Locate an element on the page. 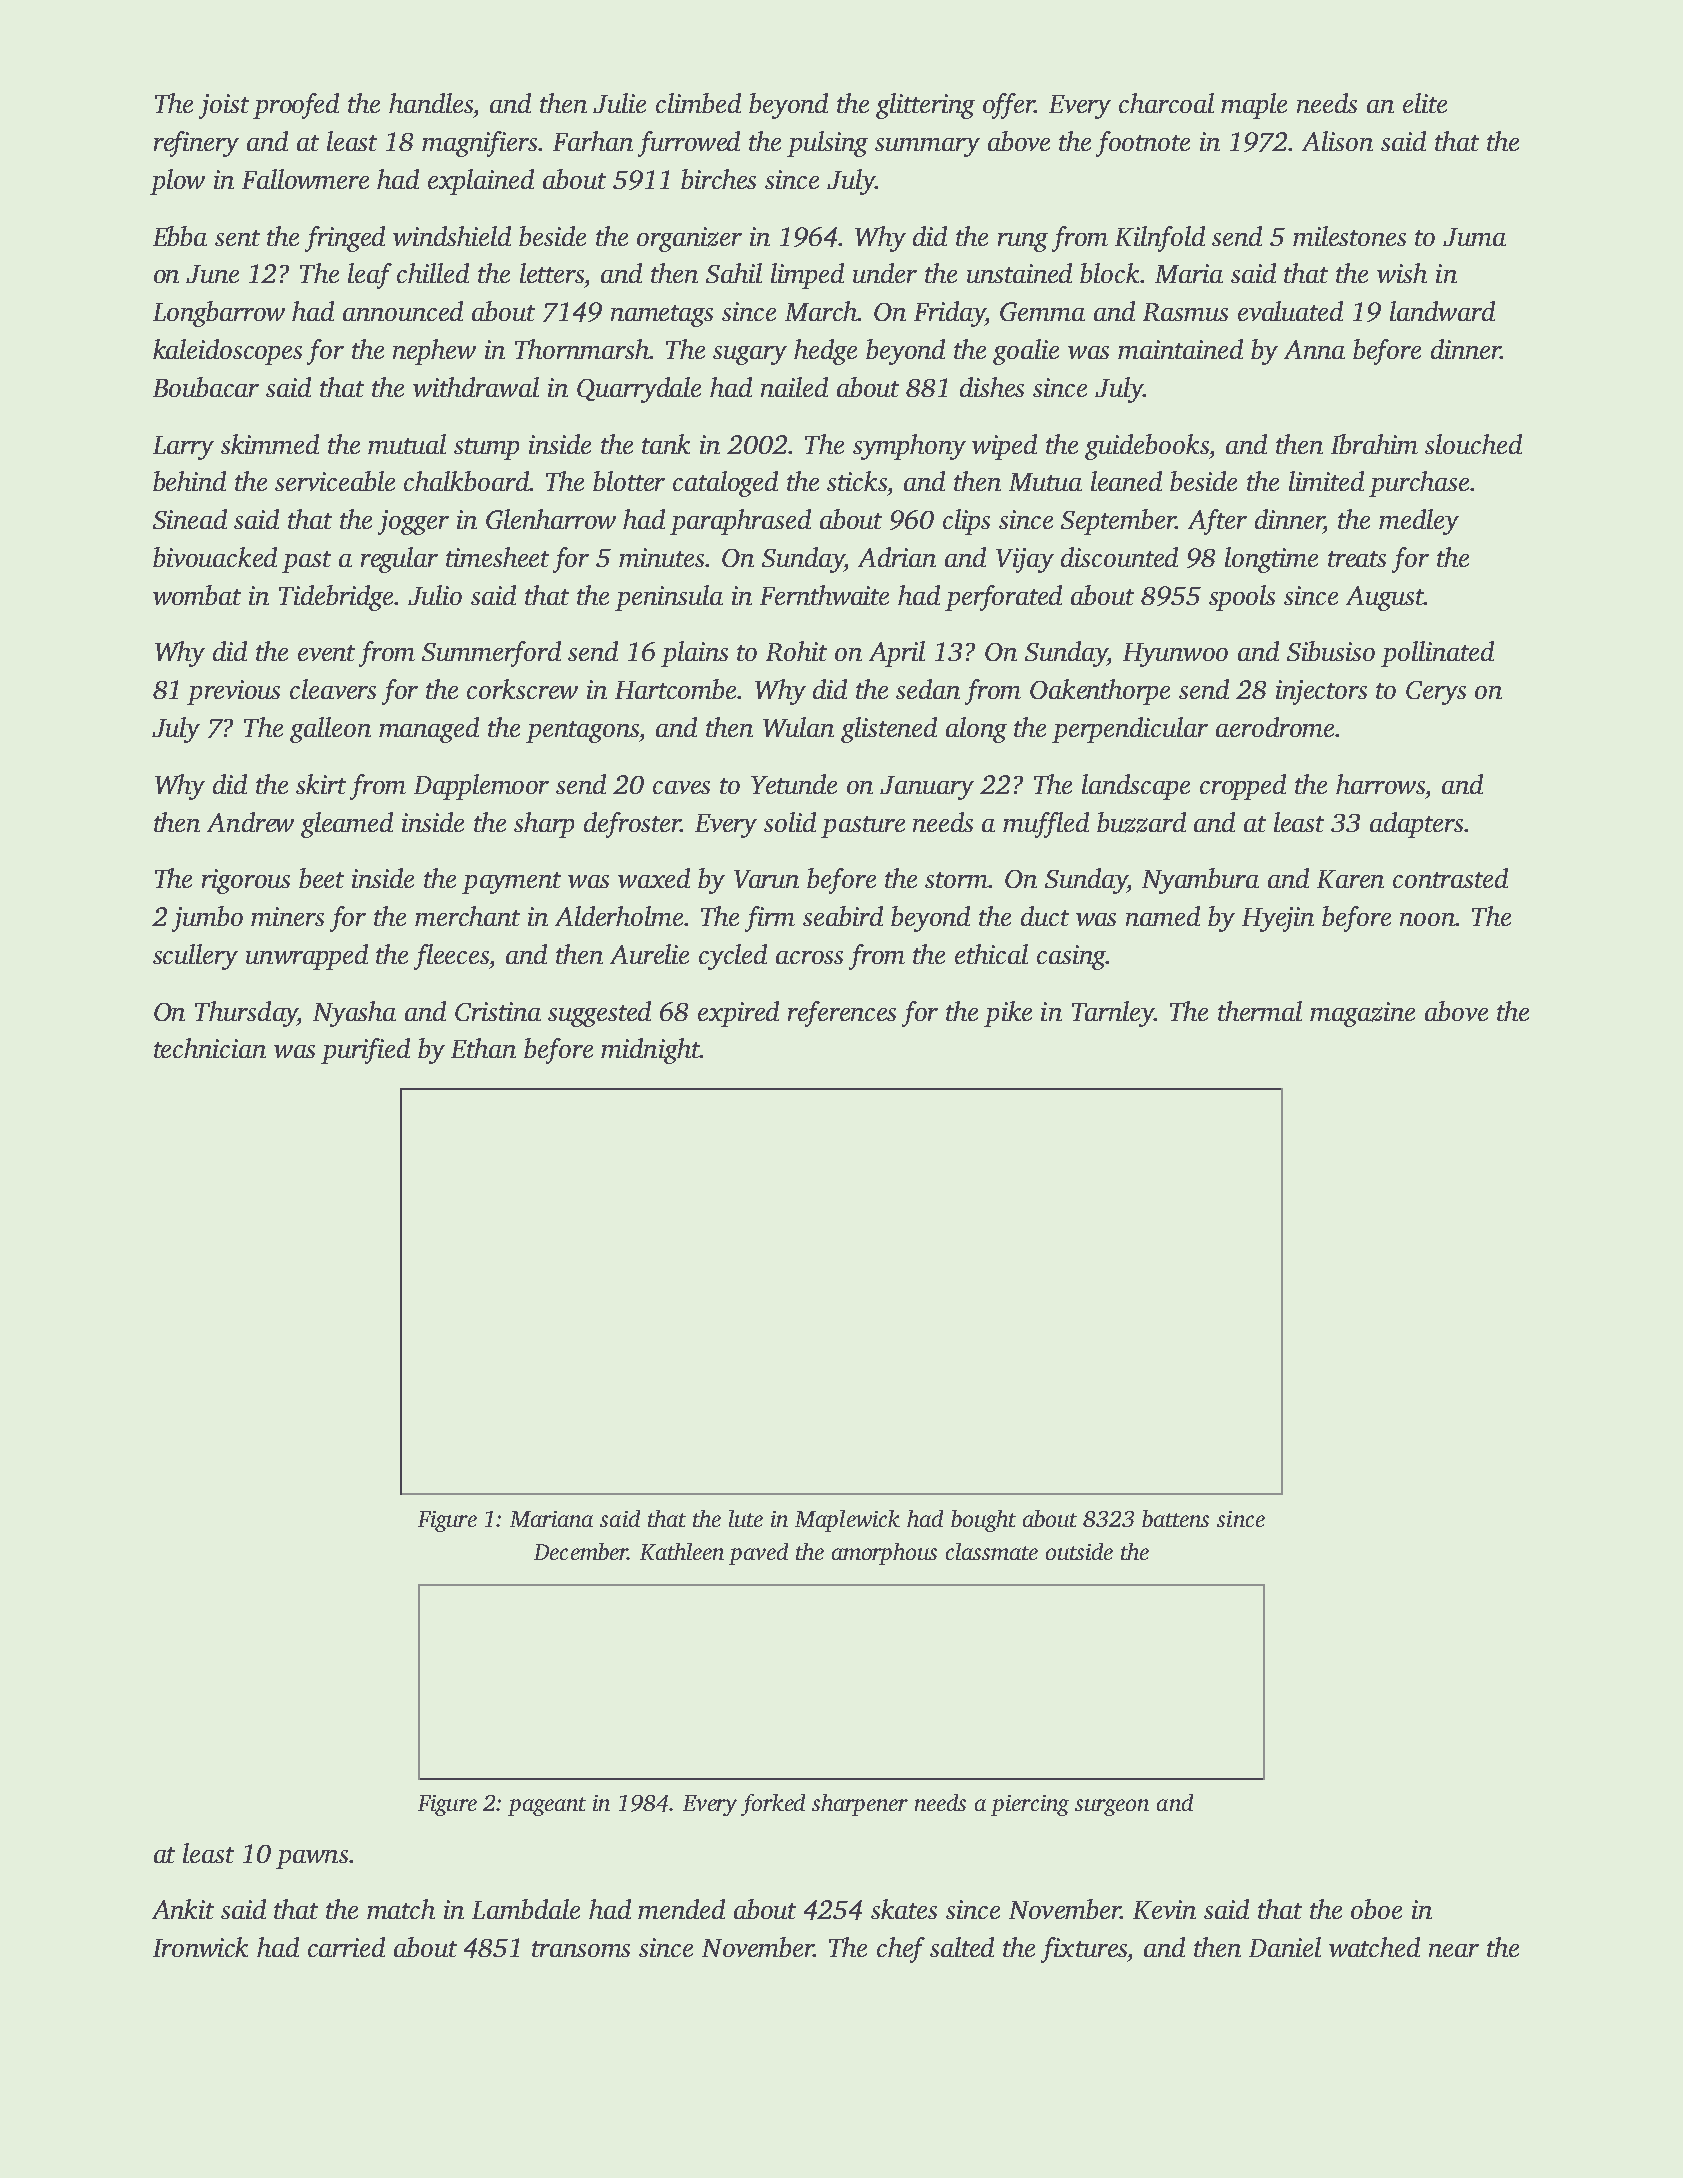 The height and width of the image is (2178, 1683). technician is located at coordinates (210, 1048).
